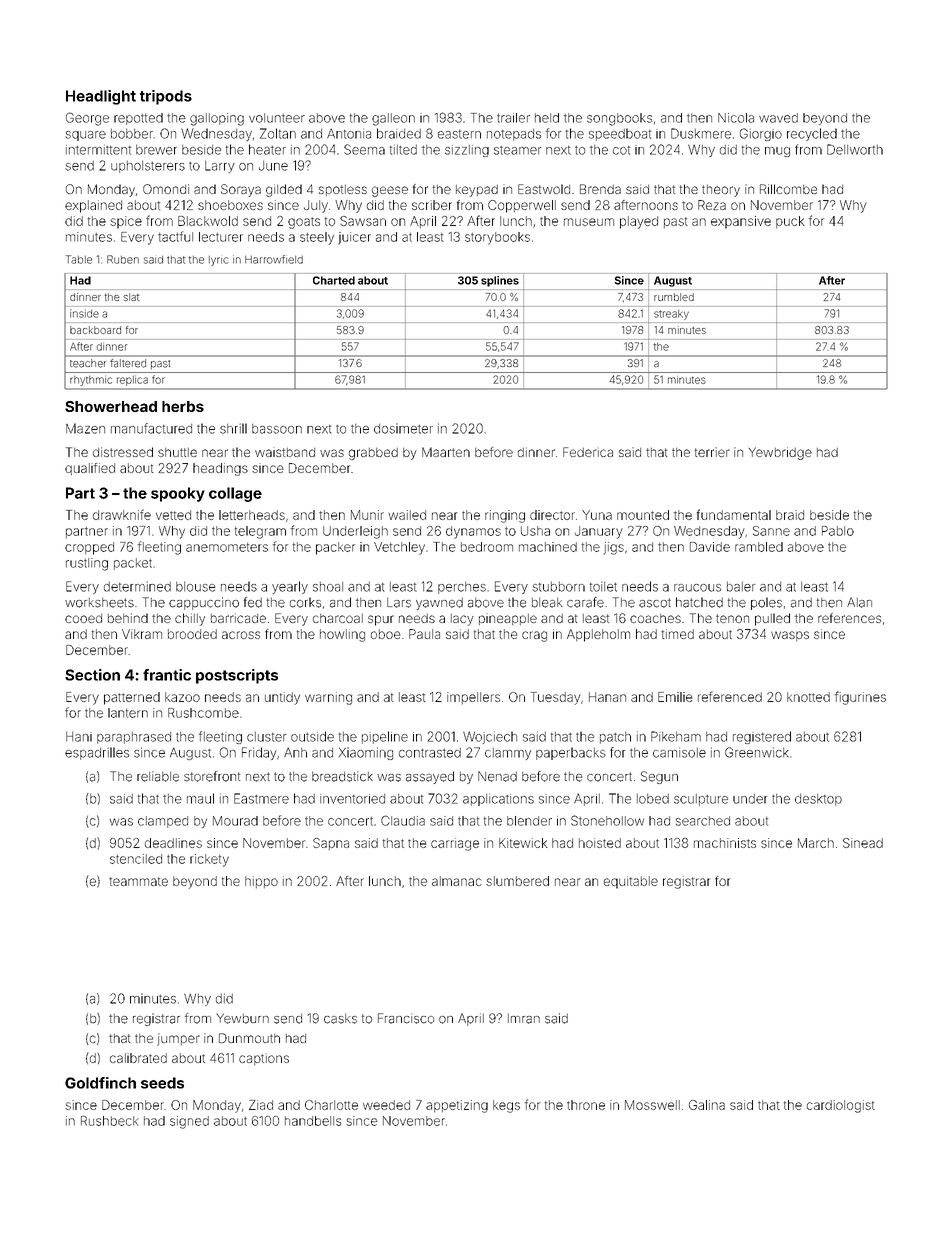 The height and width of the page is (1233, 952). What do you see at coordinates (261, 882) in the page?
I see `hippo` at bounding box center [261, 882].
